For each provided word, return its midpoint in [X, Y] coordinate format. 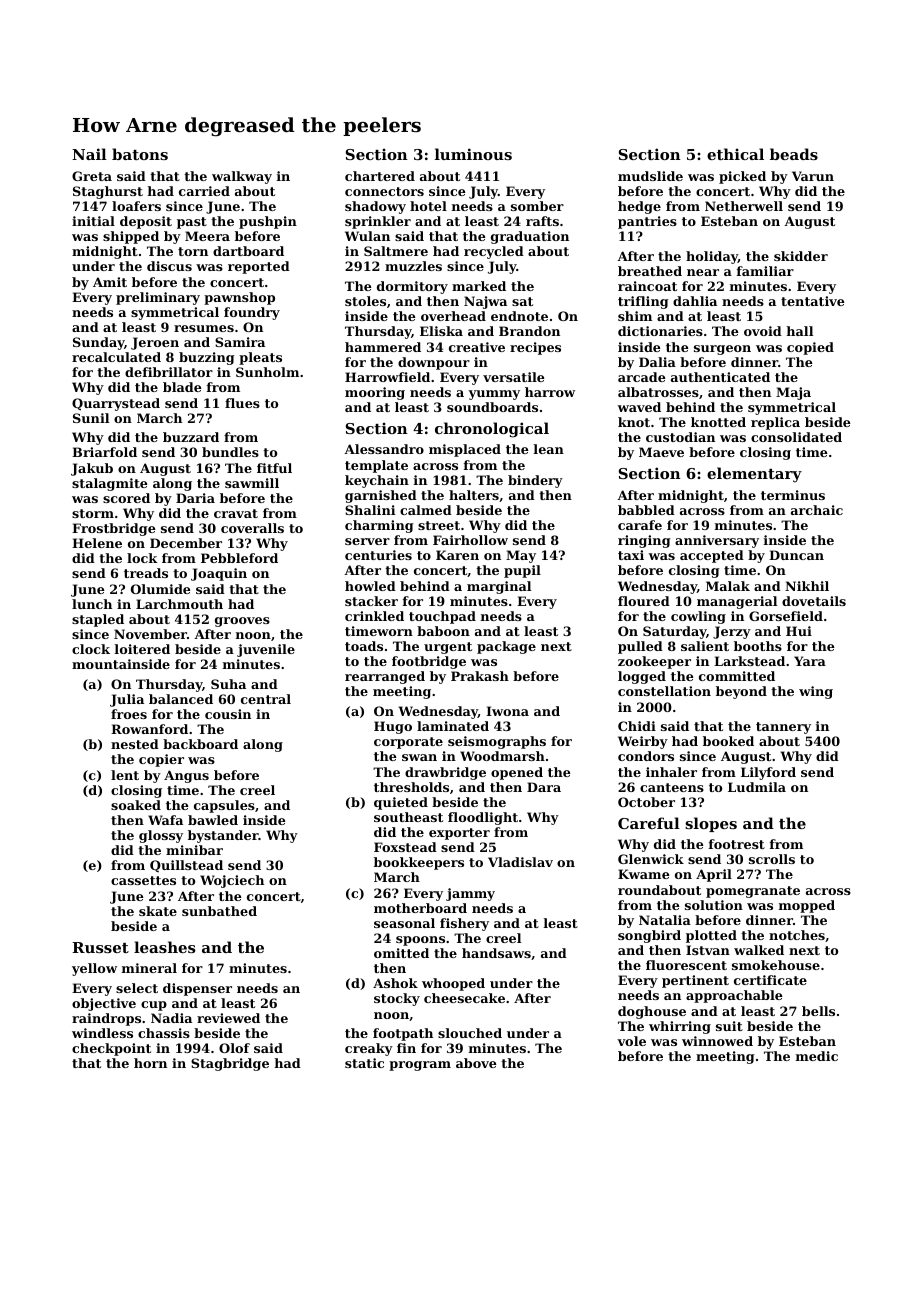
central [266, 699]
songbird [649, 936]
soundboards [492, 407]
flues [242, 403]
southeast [408, 817]
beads [794, 154]
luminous [473, 154]
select [137, 988]
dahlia [695, 301]
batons [140, 154]
